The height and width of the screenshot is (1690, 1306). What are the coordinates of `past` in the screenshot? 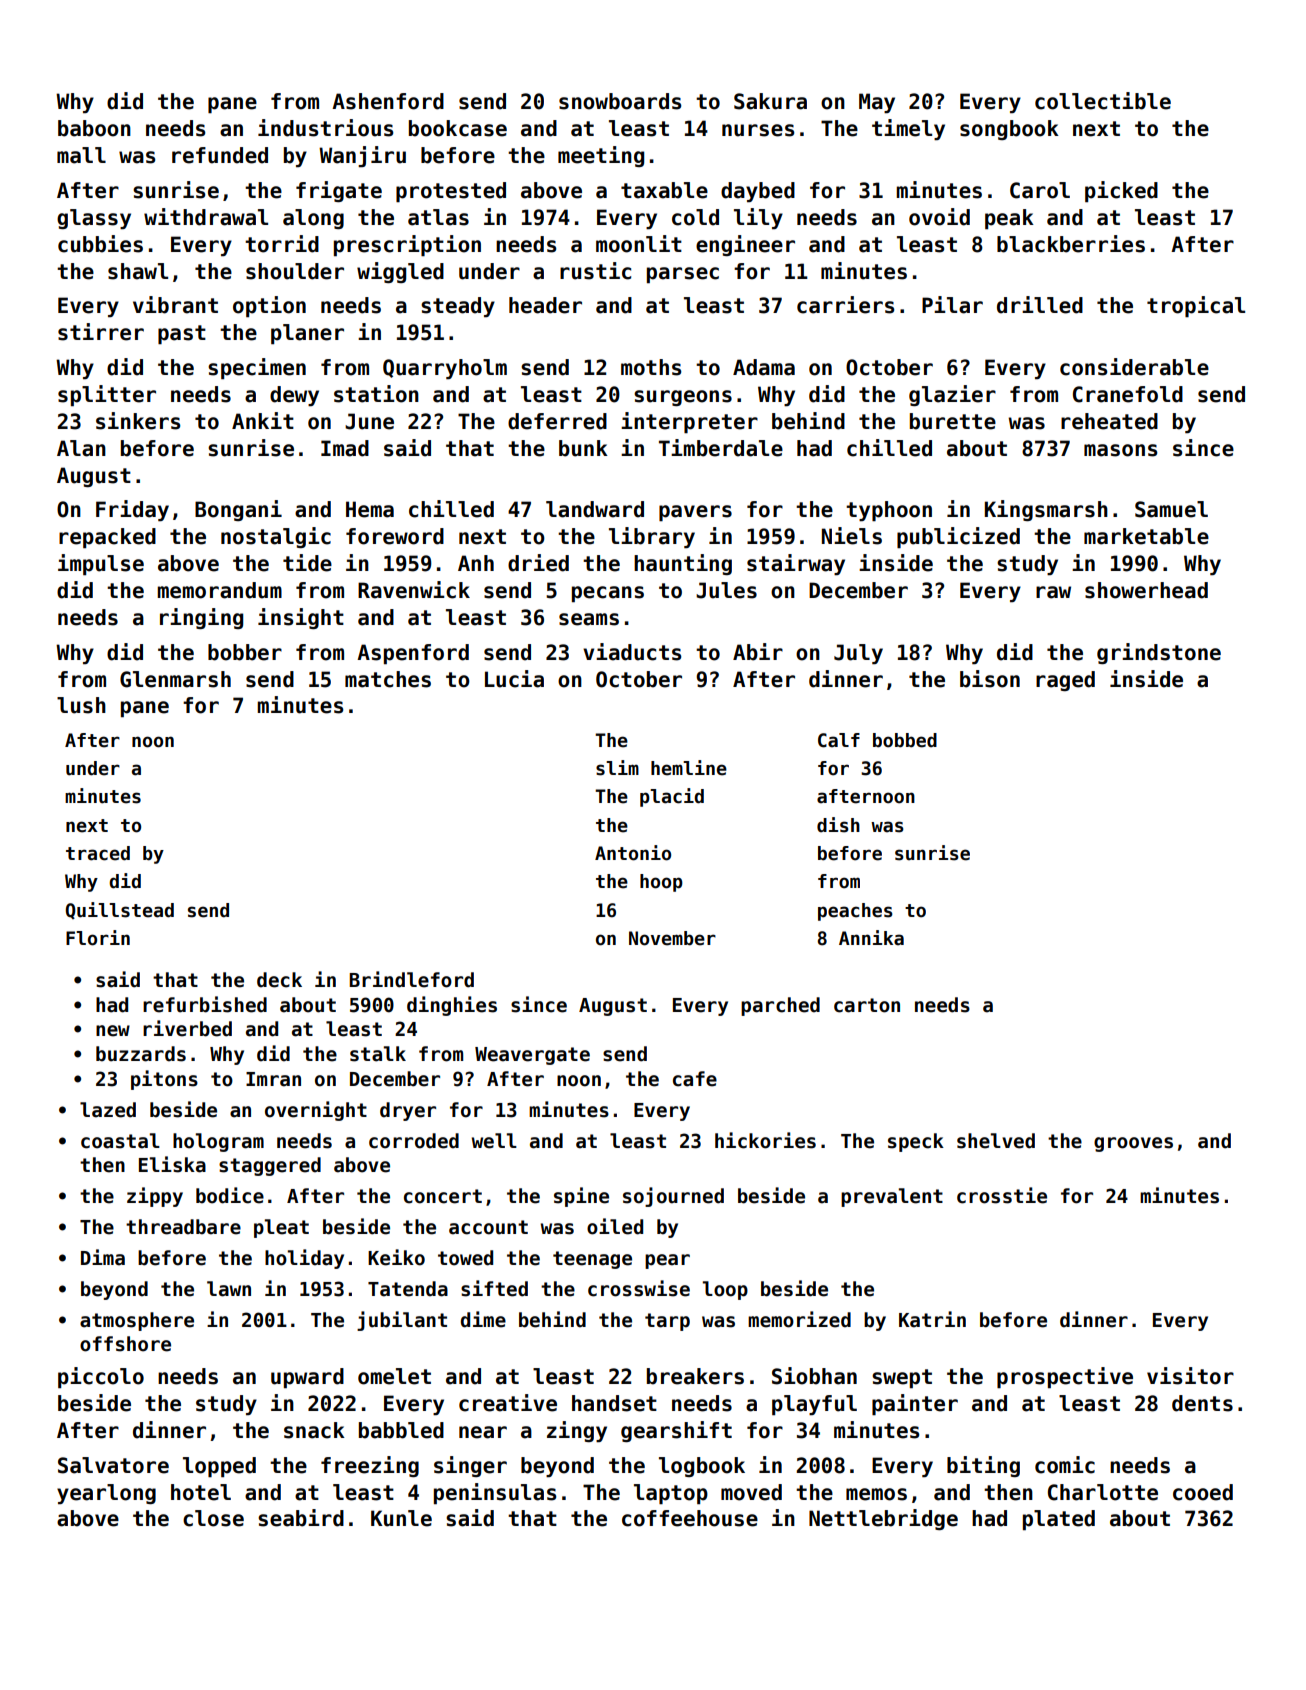 It's located at (182, 335).
